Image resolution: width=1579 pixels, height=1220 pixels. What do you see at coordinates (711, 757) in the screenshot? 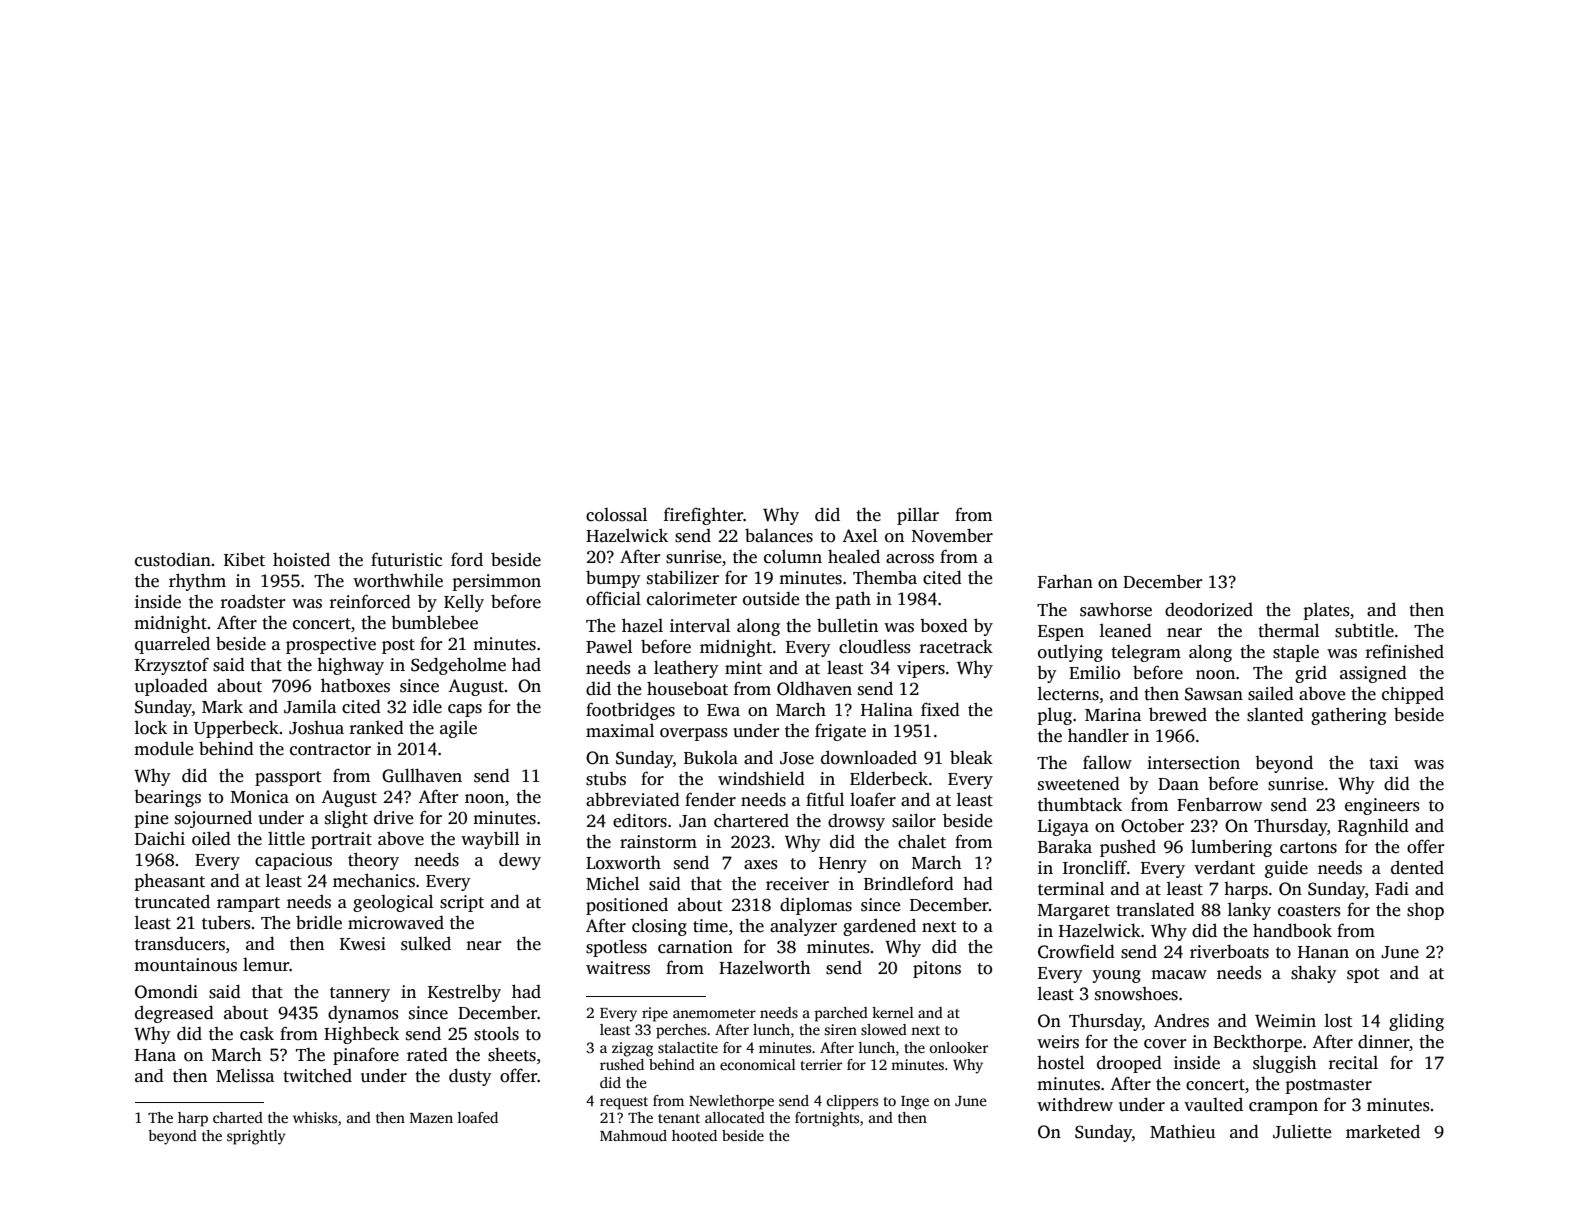
I see `Bukola` at bounding box center [711, 757].
